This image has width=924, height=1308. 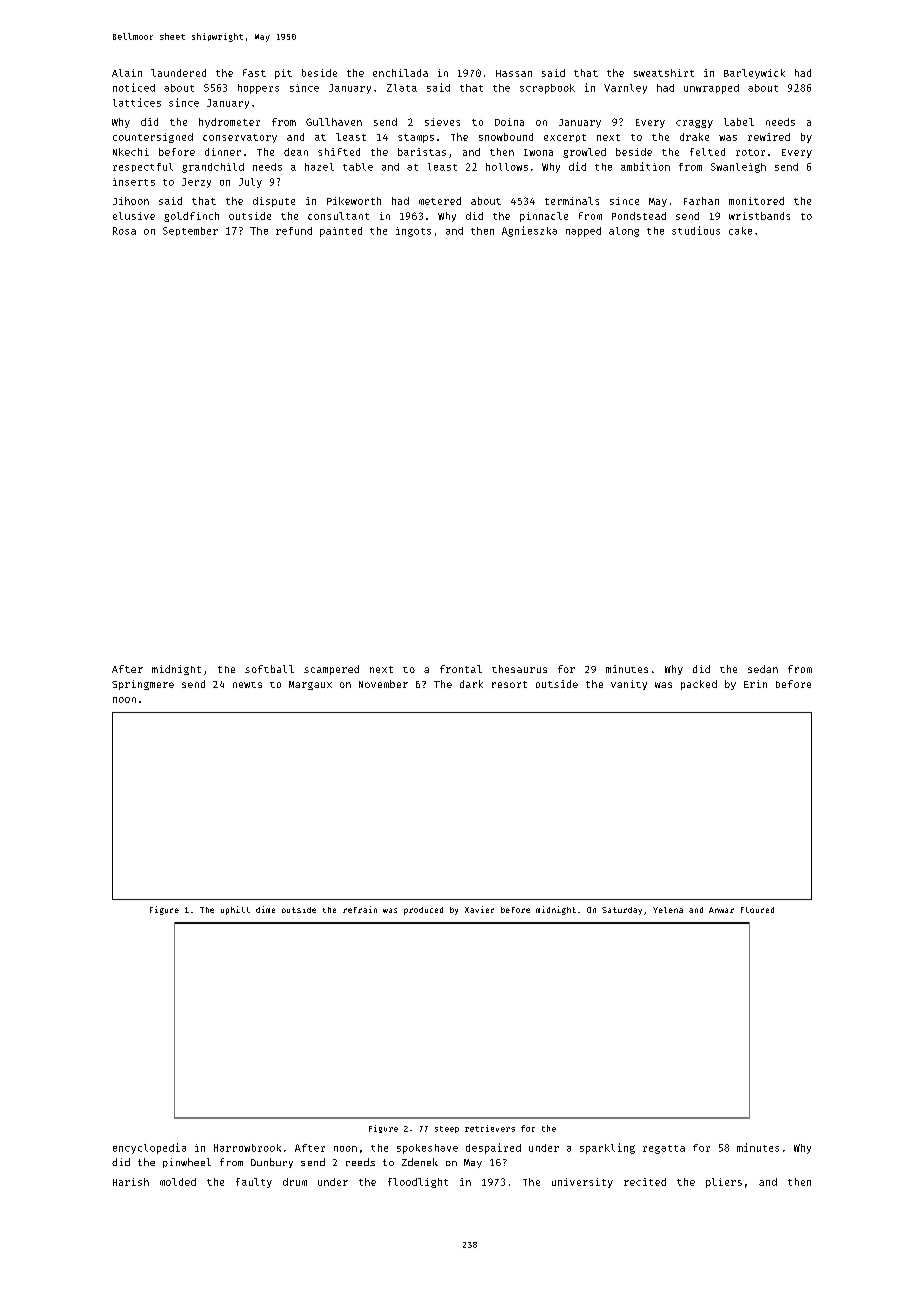 What do you see at coordinates (254, 1183) in the image?
I see `faulty` at bounding box center [254, 1183].
